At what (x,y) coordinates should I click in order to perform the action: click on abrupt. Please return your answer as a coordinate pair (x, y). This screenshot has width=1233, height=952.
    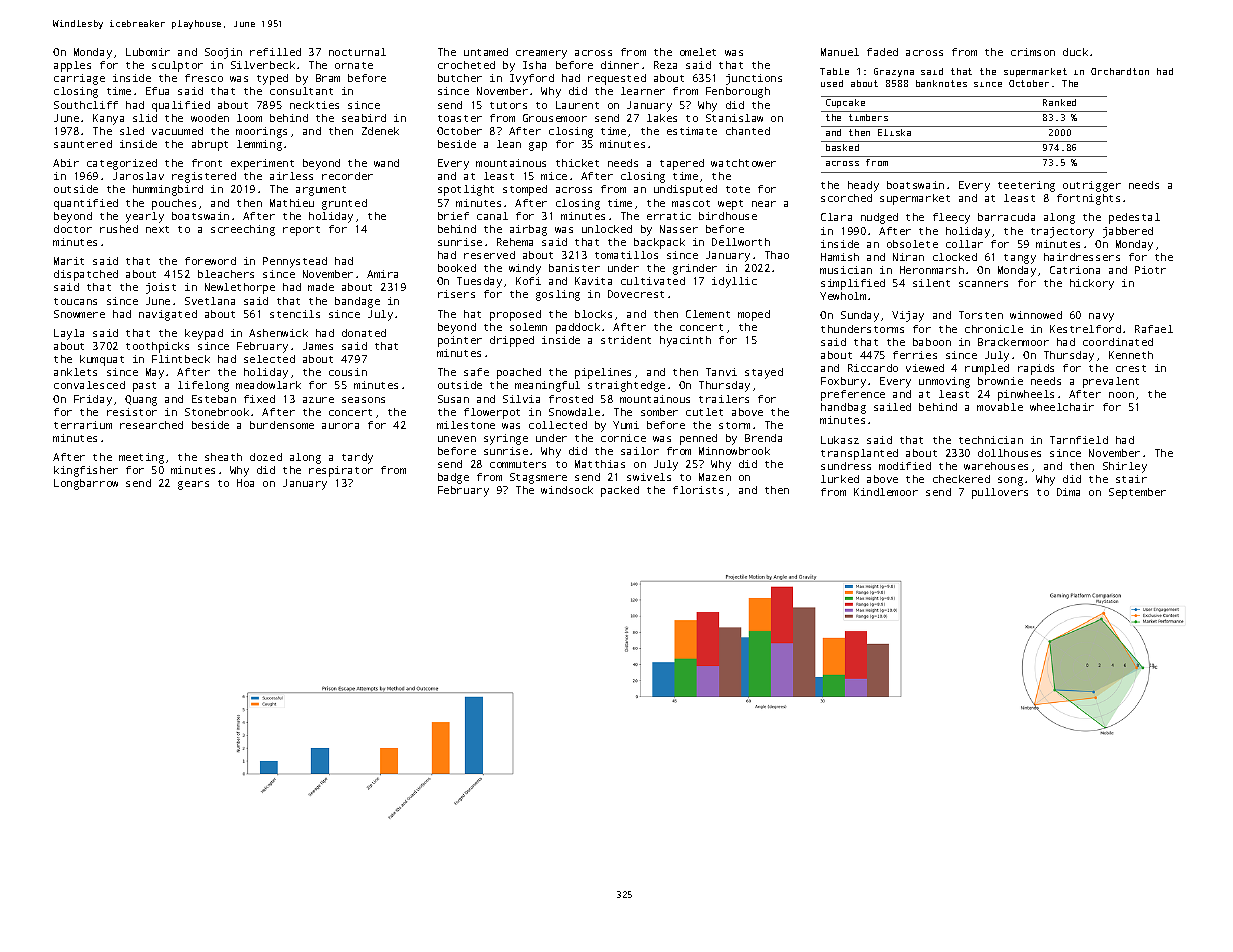
    Looking at the image, I should click on (210, 145).
